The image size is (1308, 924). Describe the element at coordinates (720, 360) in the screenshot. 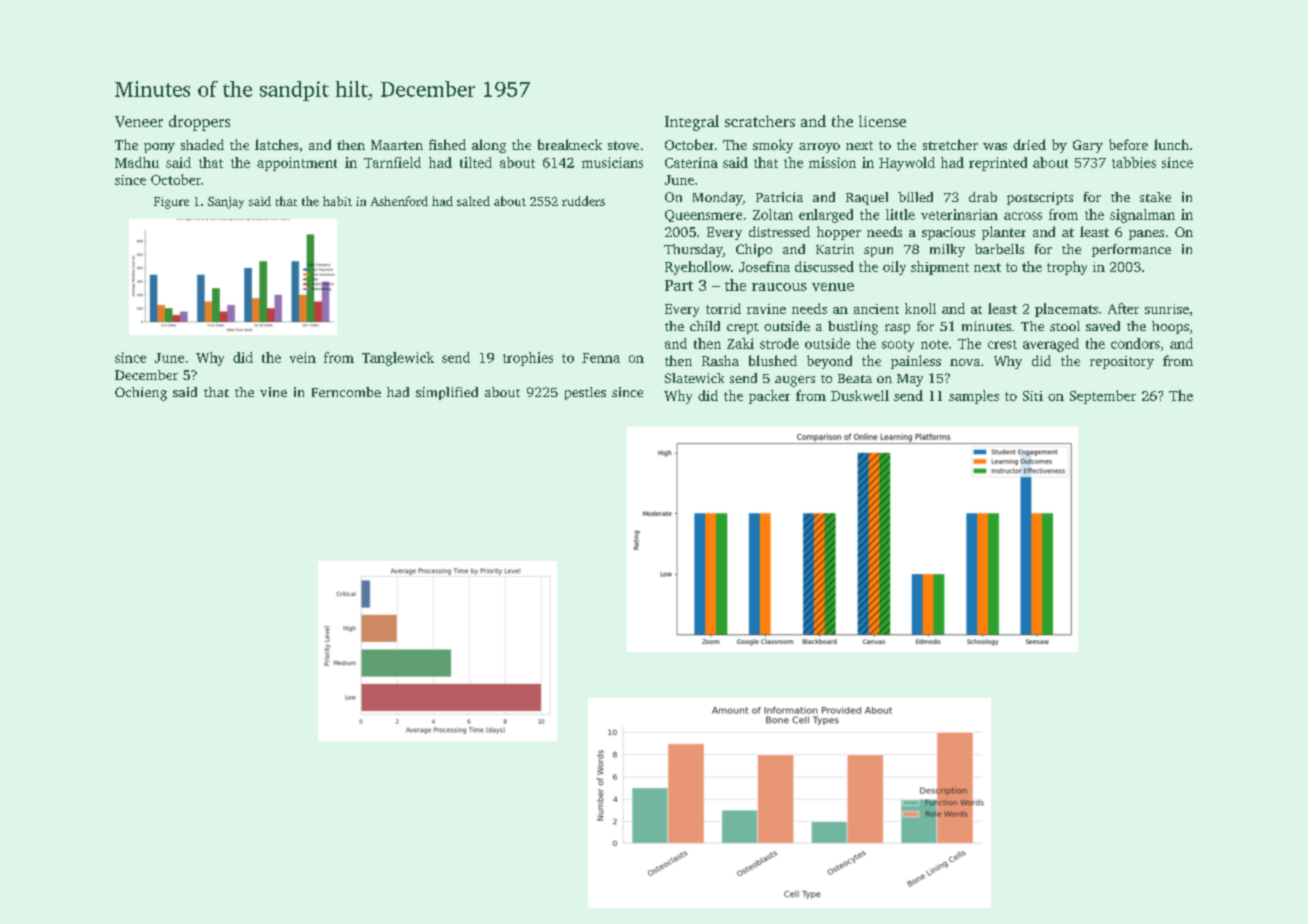

I see `Rasha` at that location.
